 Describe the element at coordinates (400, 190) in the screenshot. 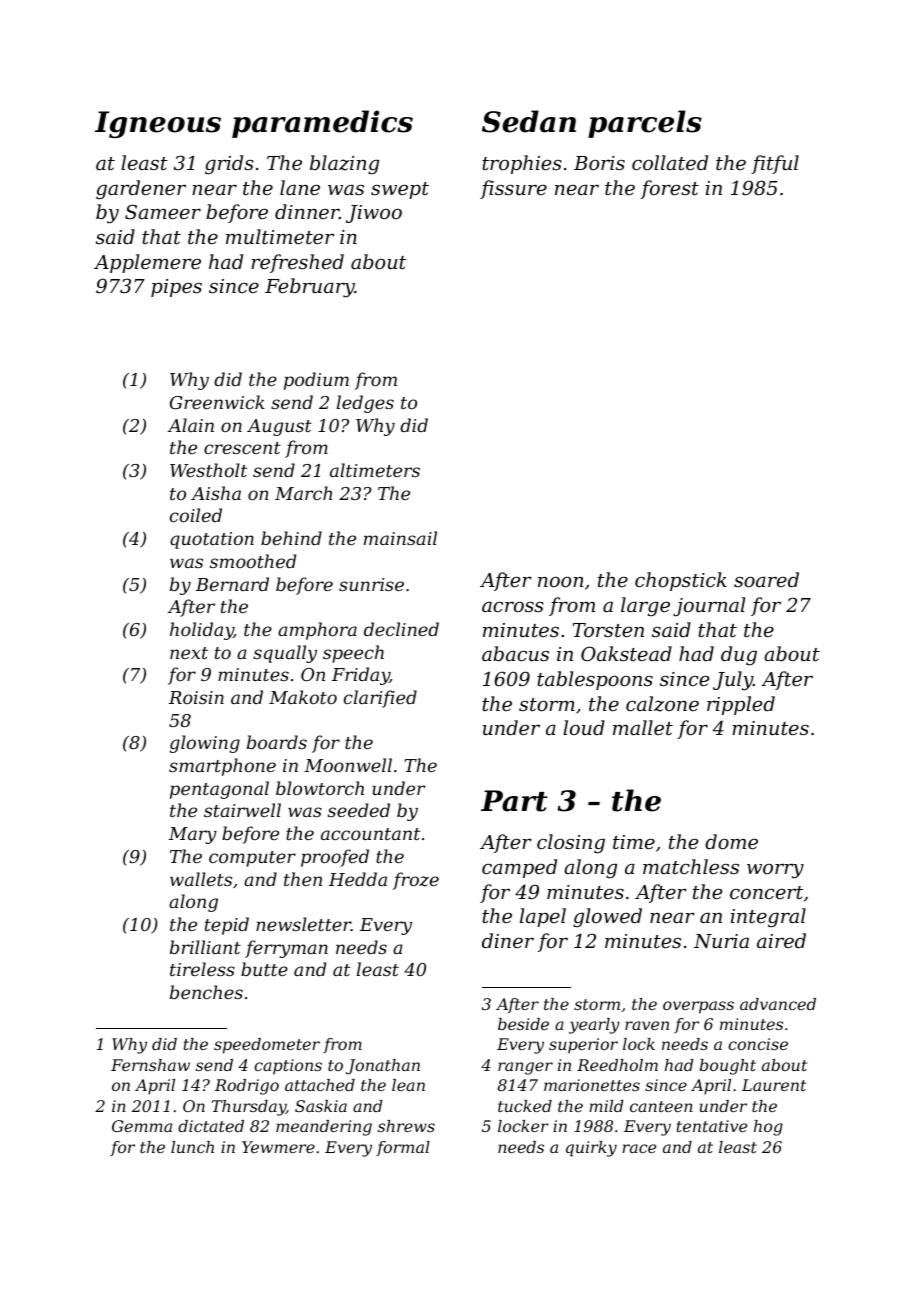

I see `swept` at that location.
